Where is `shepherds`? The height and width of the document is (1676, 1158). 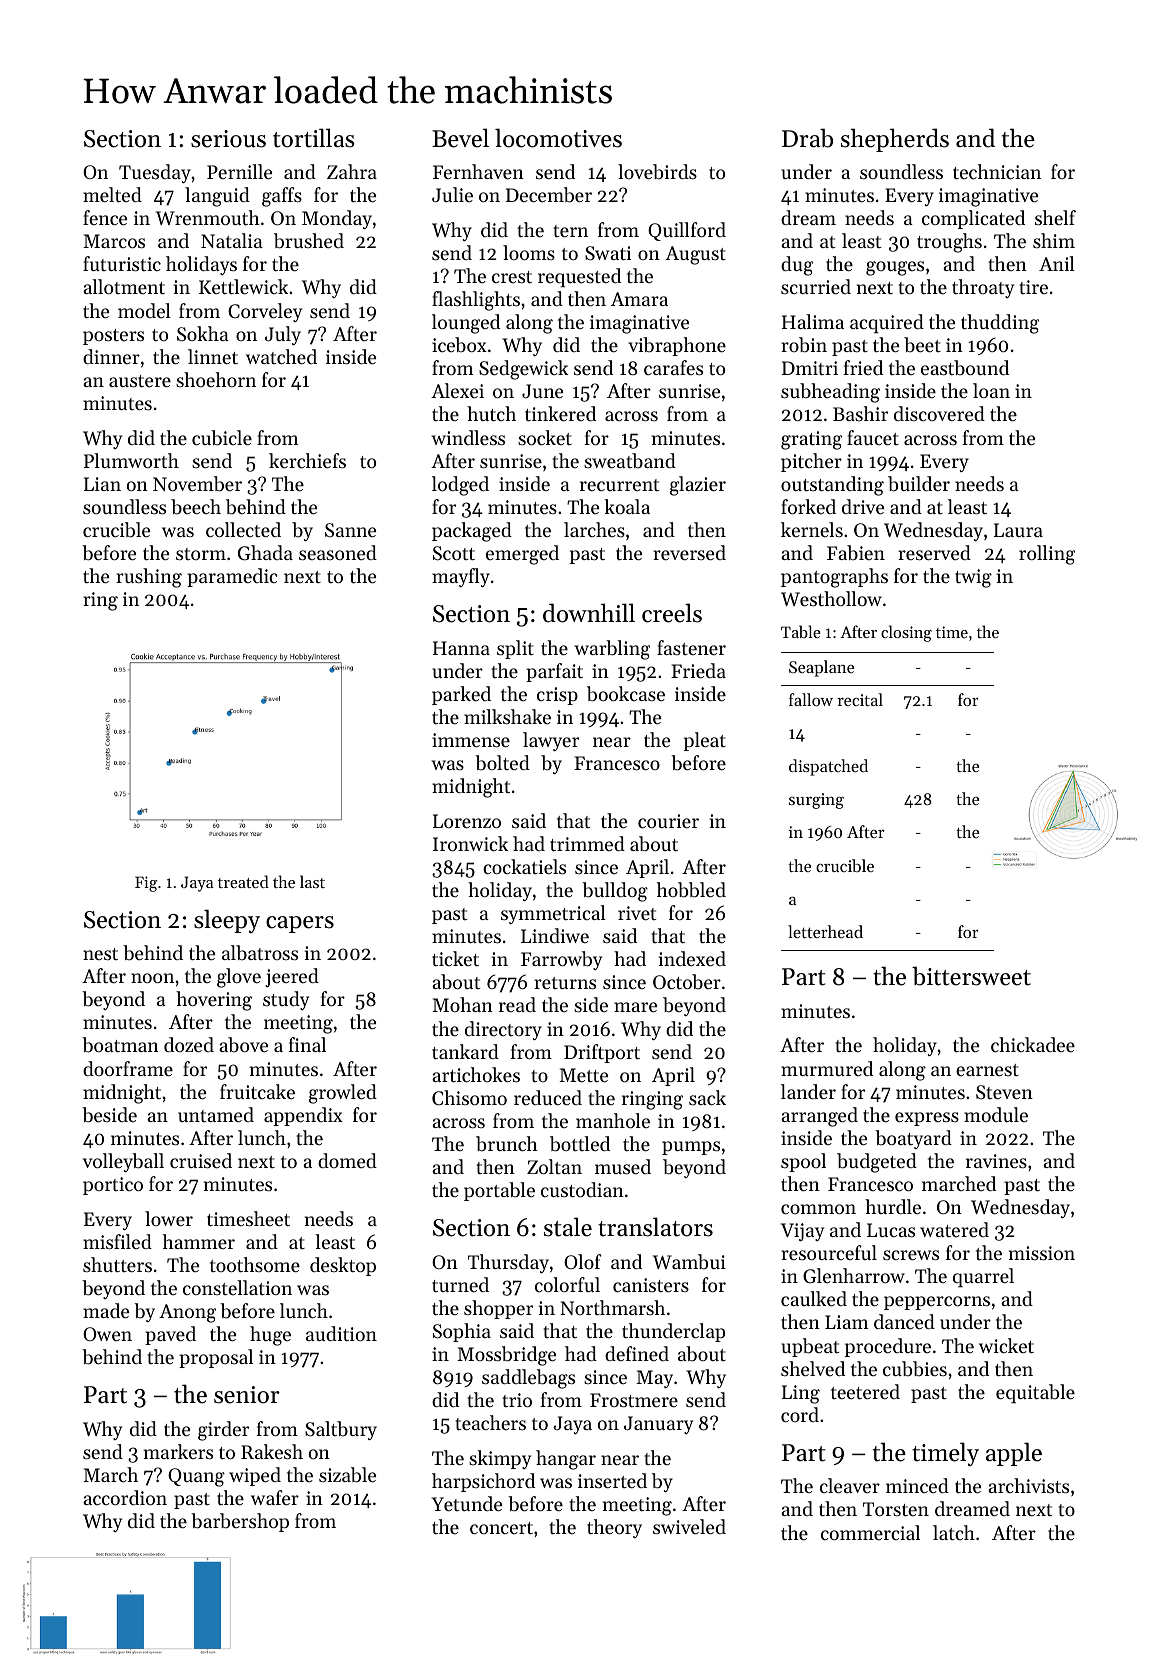
shepherds is located at coordinates (895, 140).
